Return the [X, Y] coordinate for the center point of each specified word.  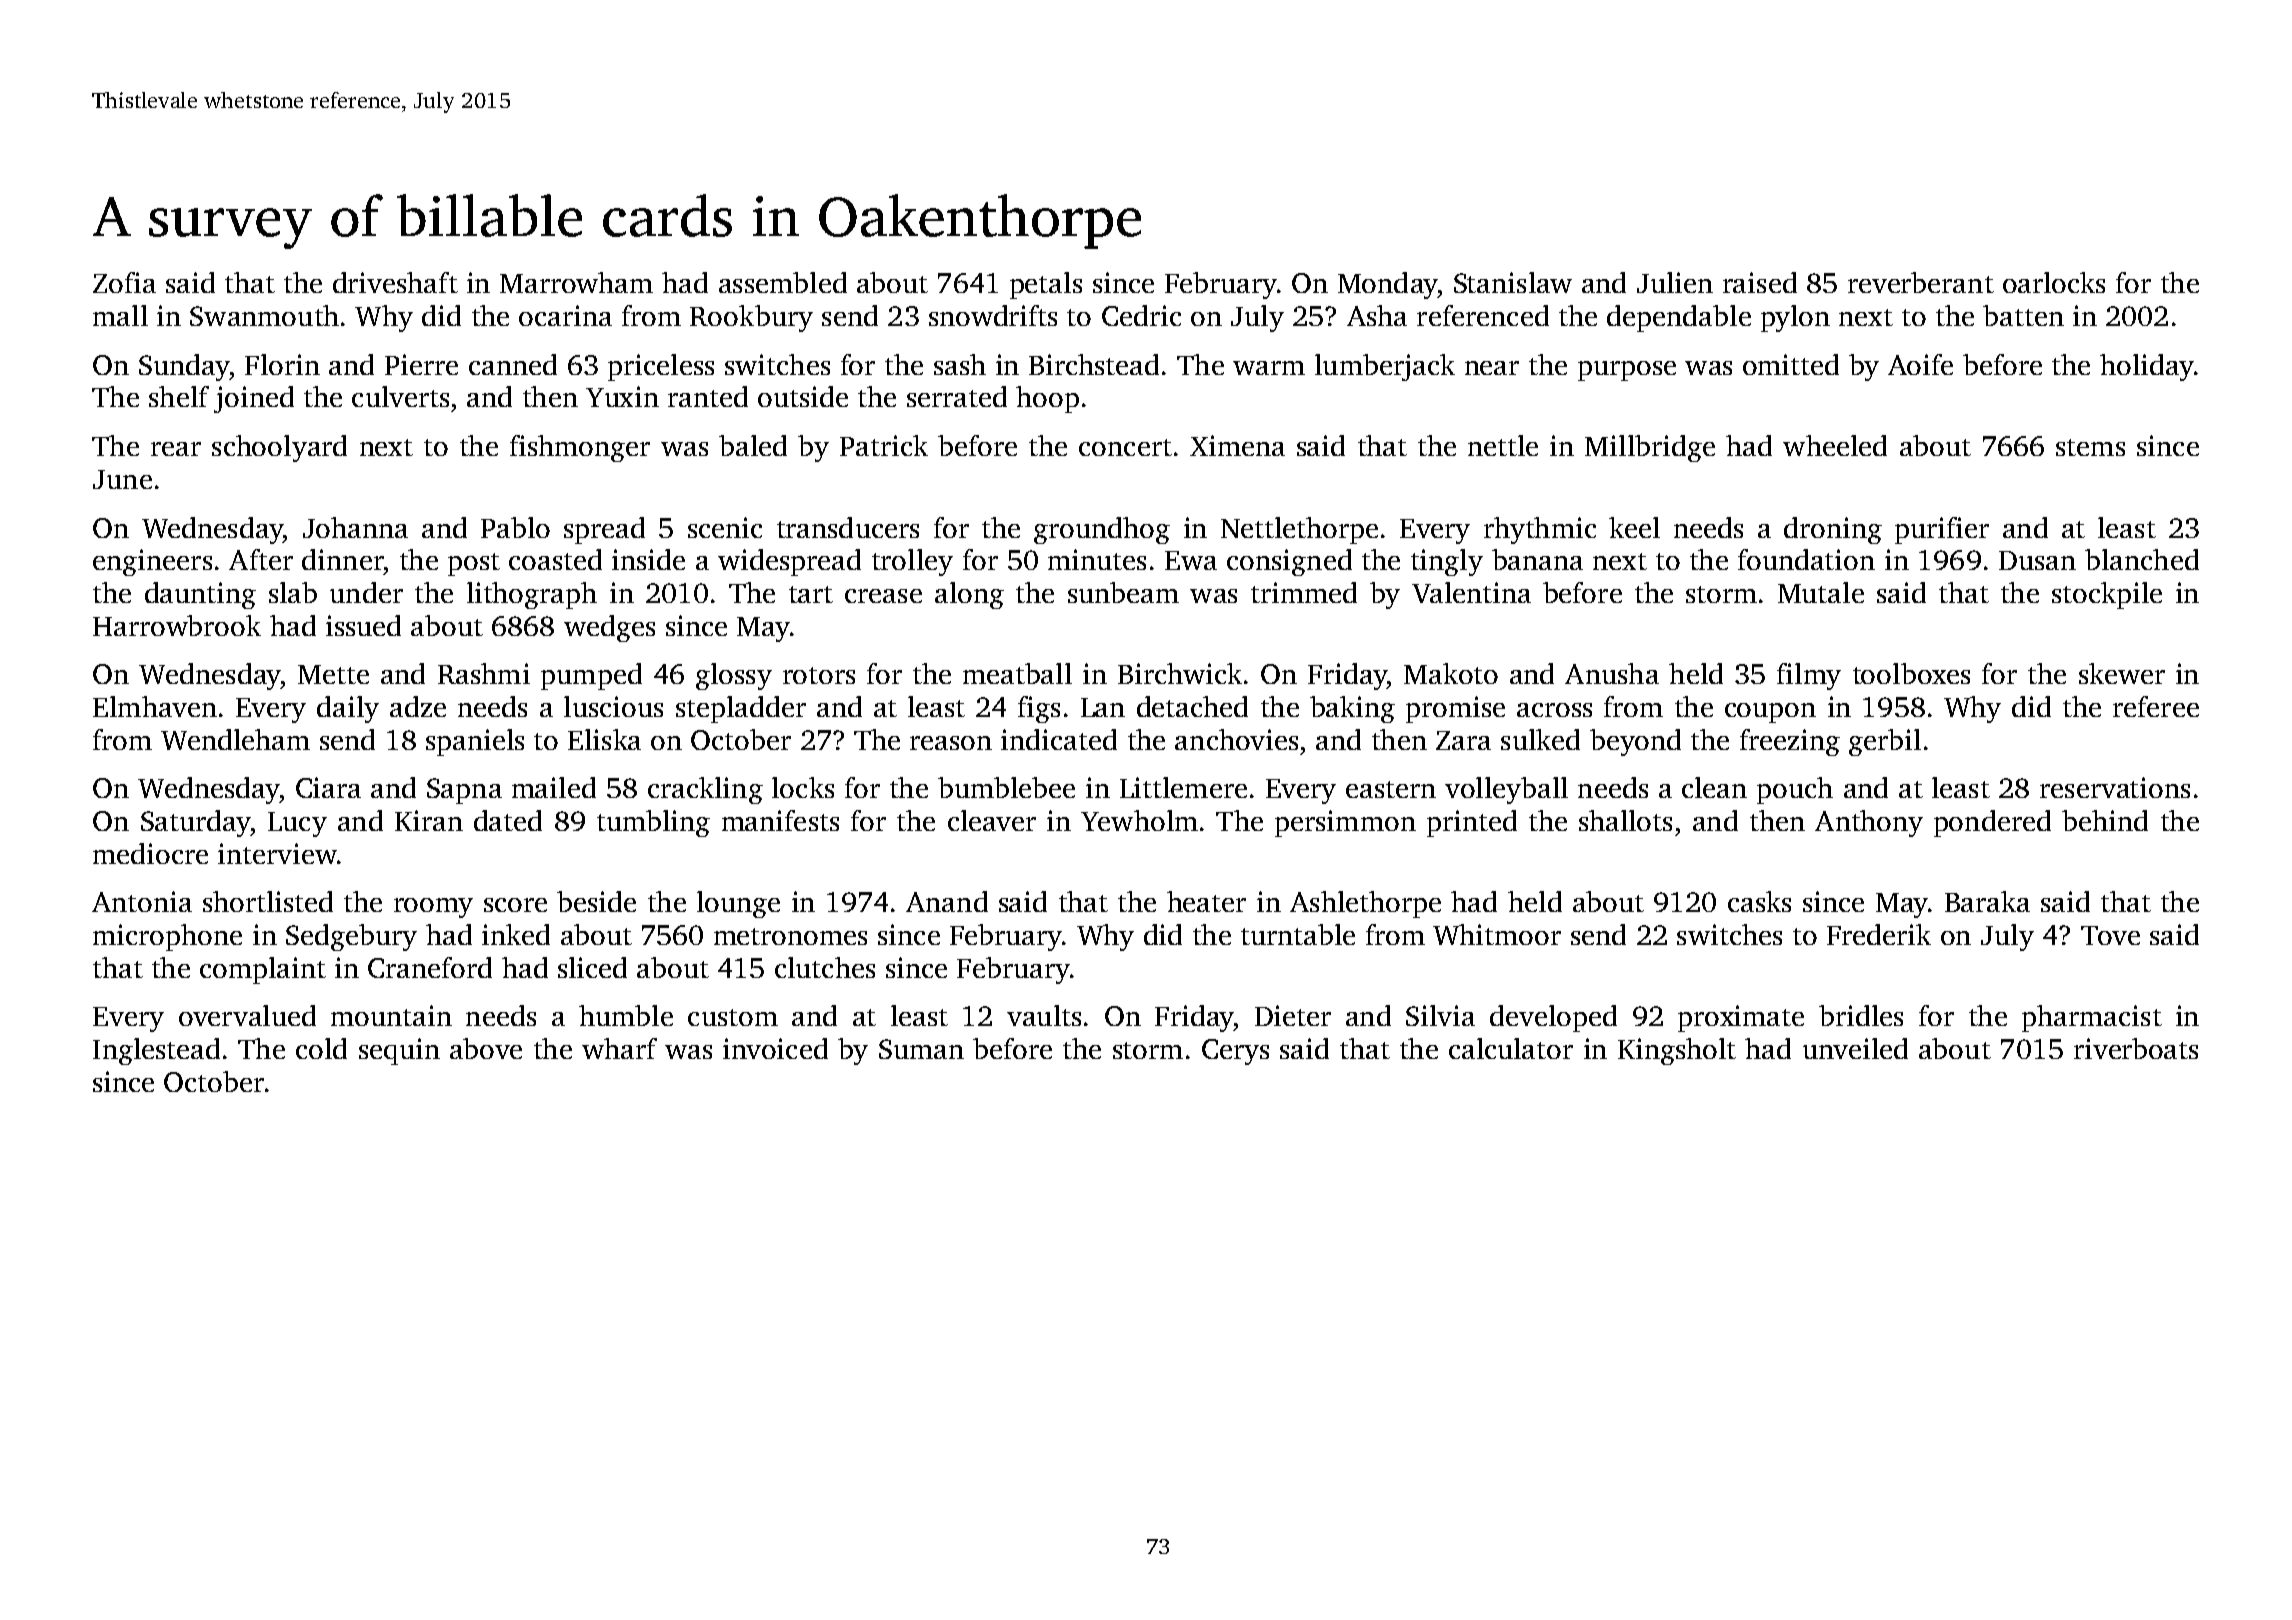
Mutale [1821, 592]
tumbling [653, 823]
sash [960, 364]
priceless [661, 367]
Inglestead [156, 1051]
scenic [725, 527]
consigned [1289, 562]
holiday [2147, 367]
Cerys [1235, 1052]
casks [1759, 901]
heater [1206, 901]
